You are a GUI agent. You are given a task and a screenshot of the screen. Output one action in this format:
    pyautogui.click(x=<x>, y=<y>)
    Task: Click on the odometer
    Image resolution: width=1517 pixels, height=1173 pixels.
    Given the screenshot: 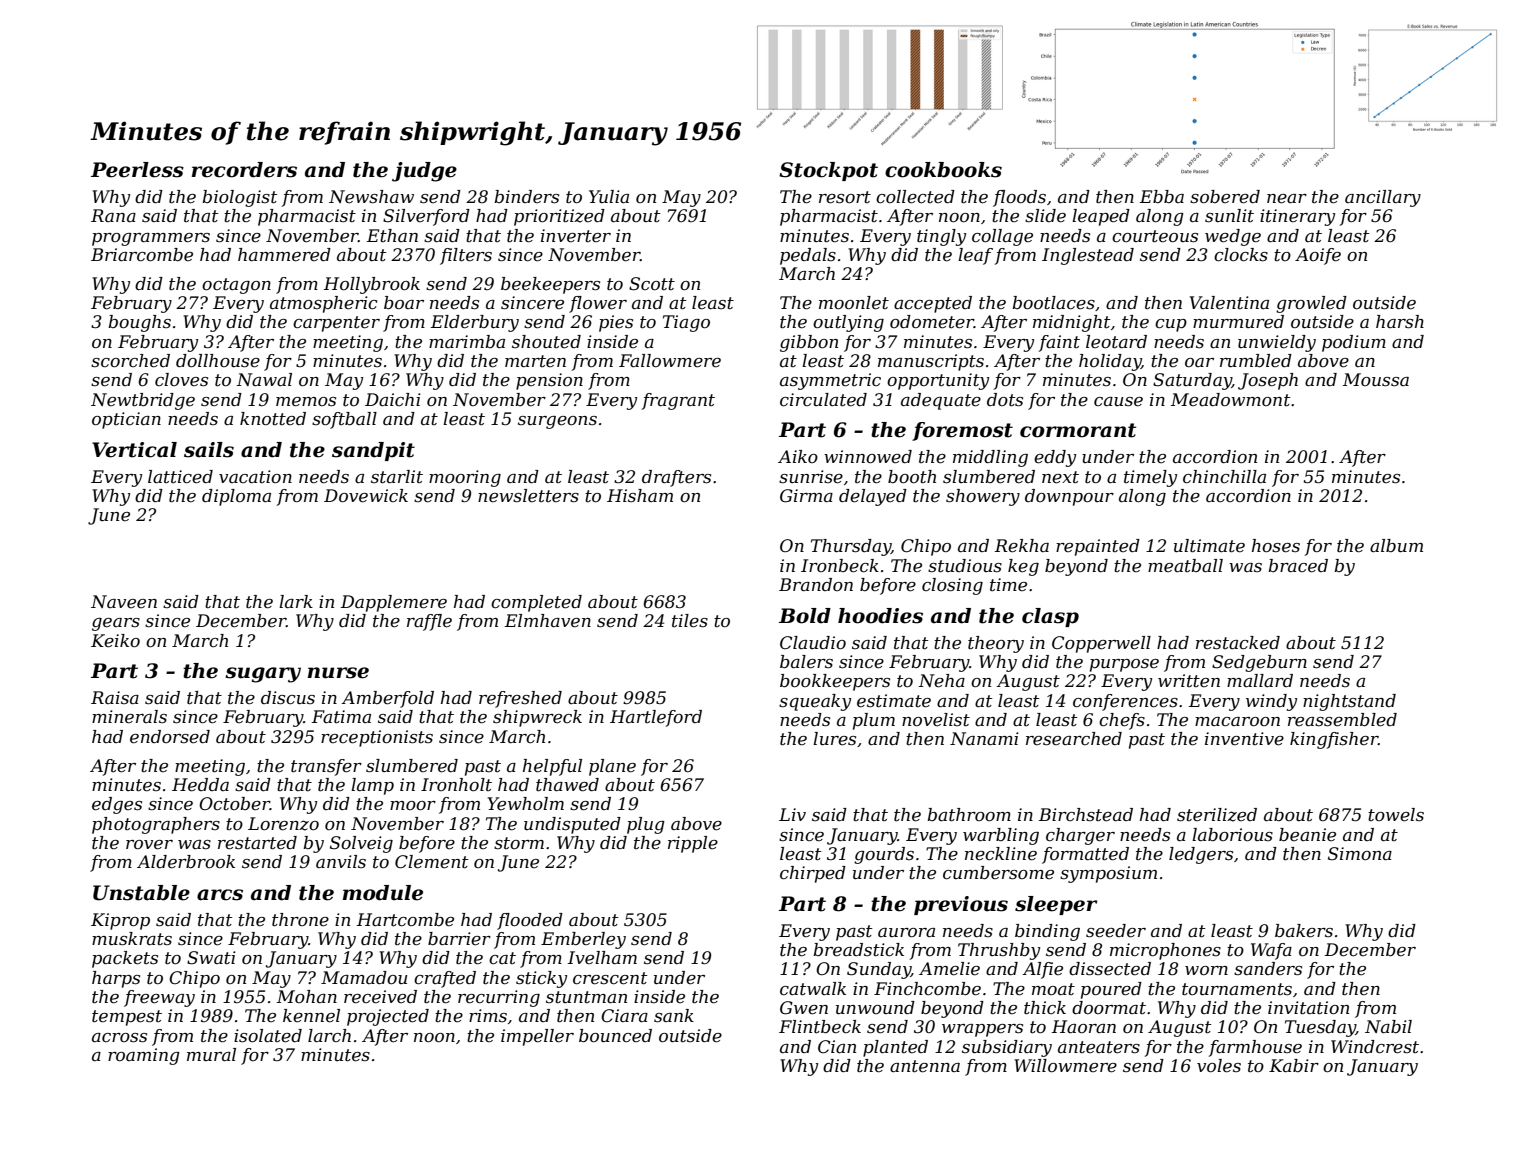 What is the action you would take?
    pyautogui.click(x=932, y=322)
